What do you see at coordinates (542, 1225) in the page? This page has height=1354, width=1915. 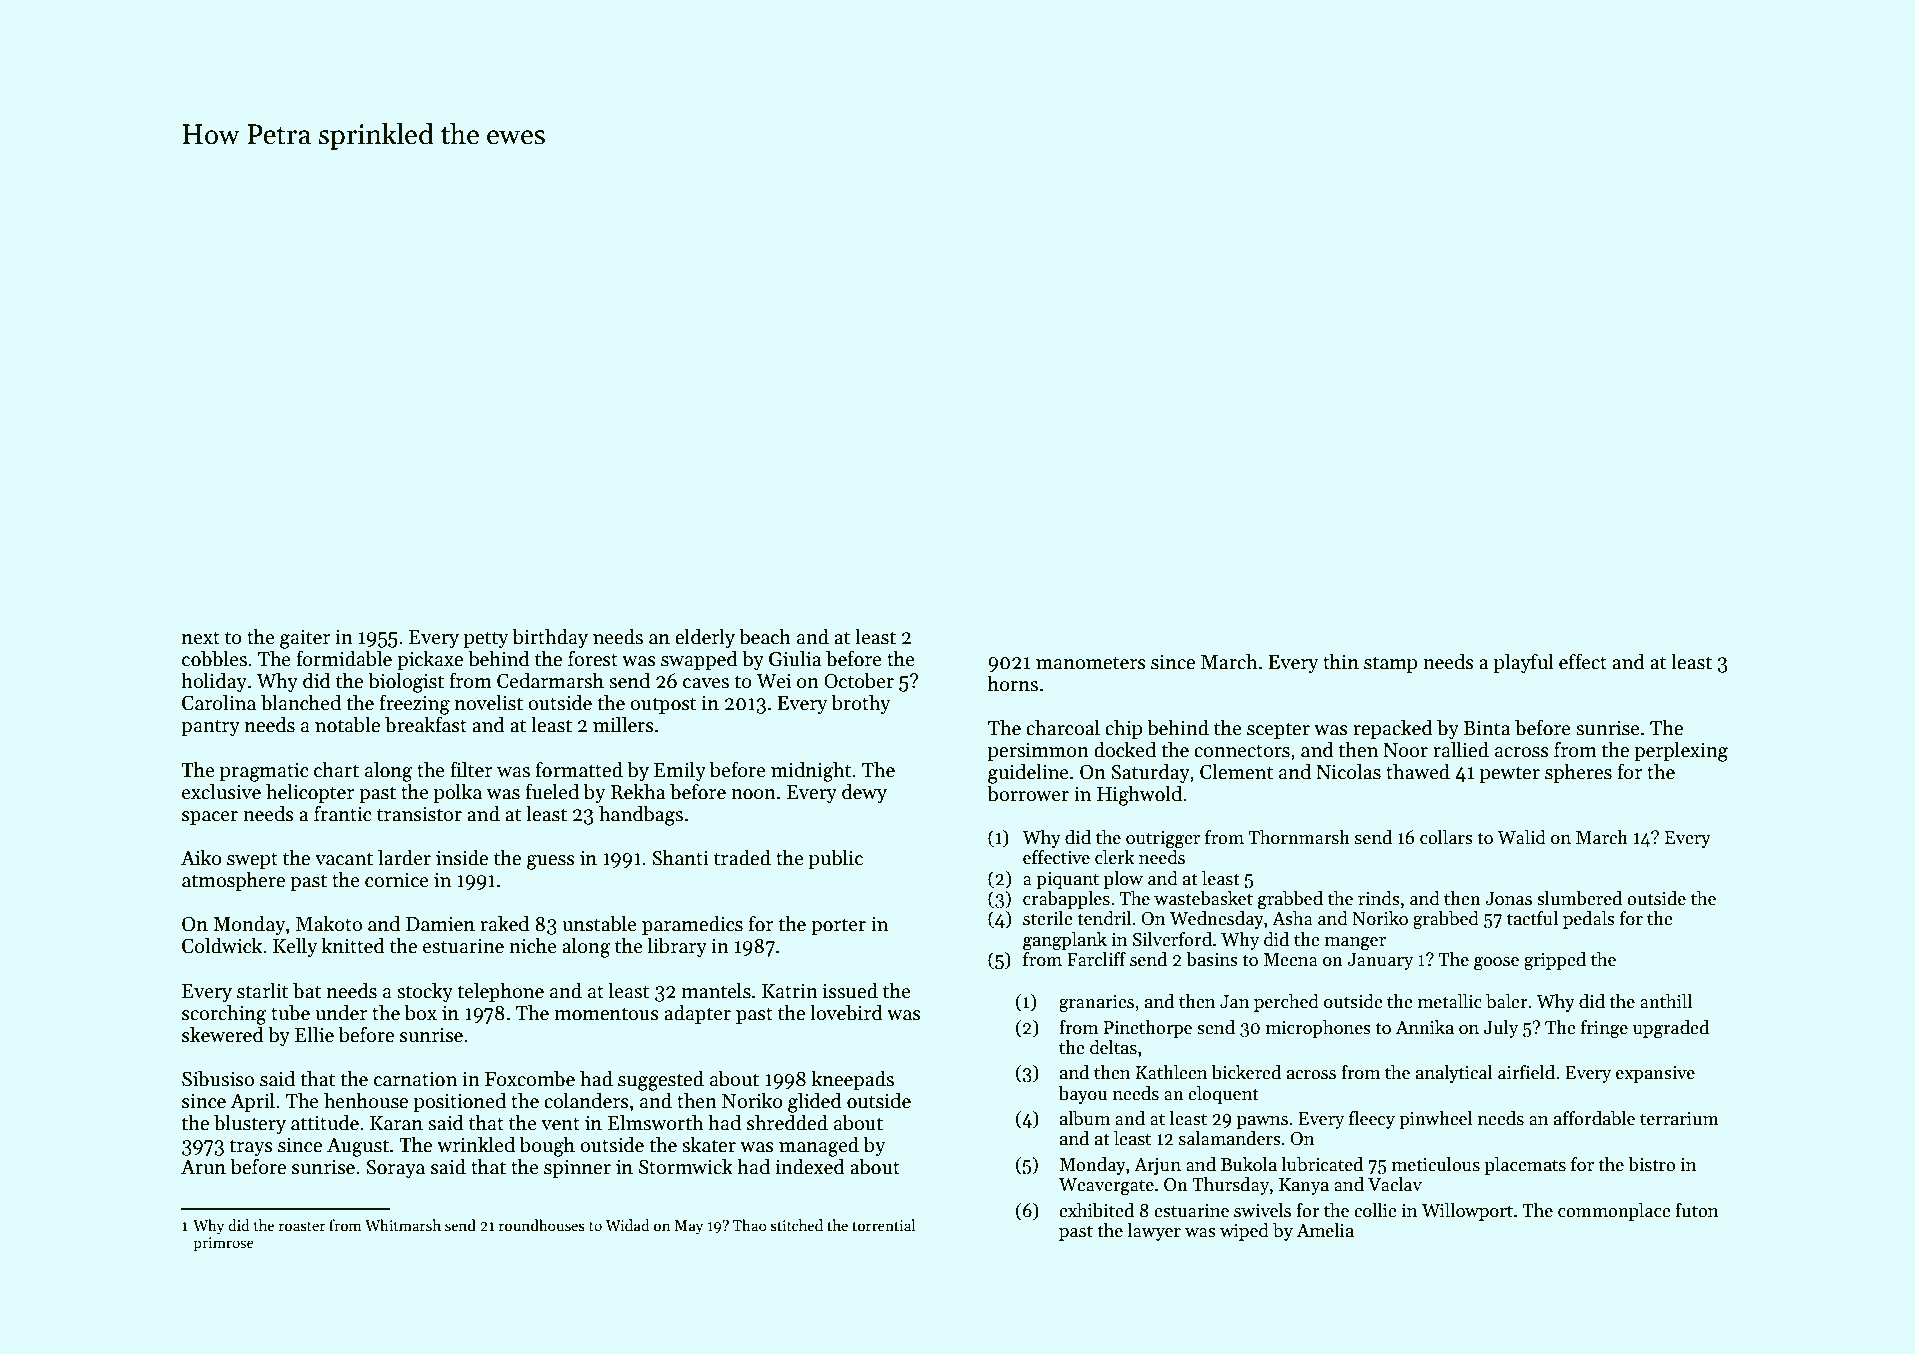 I see `roundhouses` at bounding box center [542, 1225].
